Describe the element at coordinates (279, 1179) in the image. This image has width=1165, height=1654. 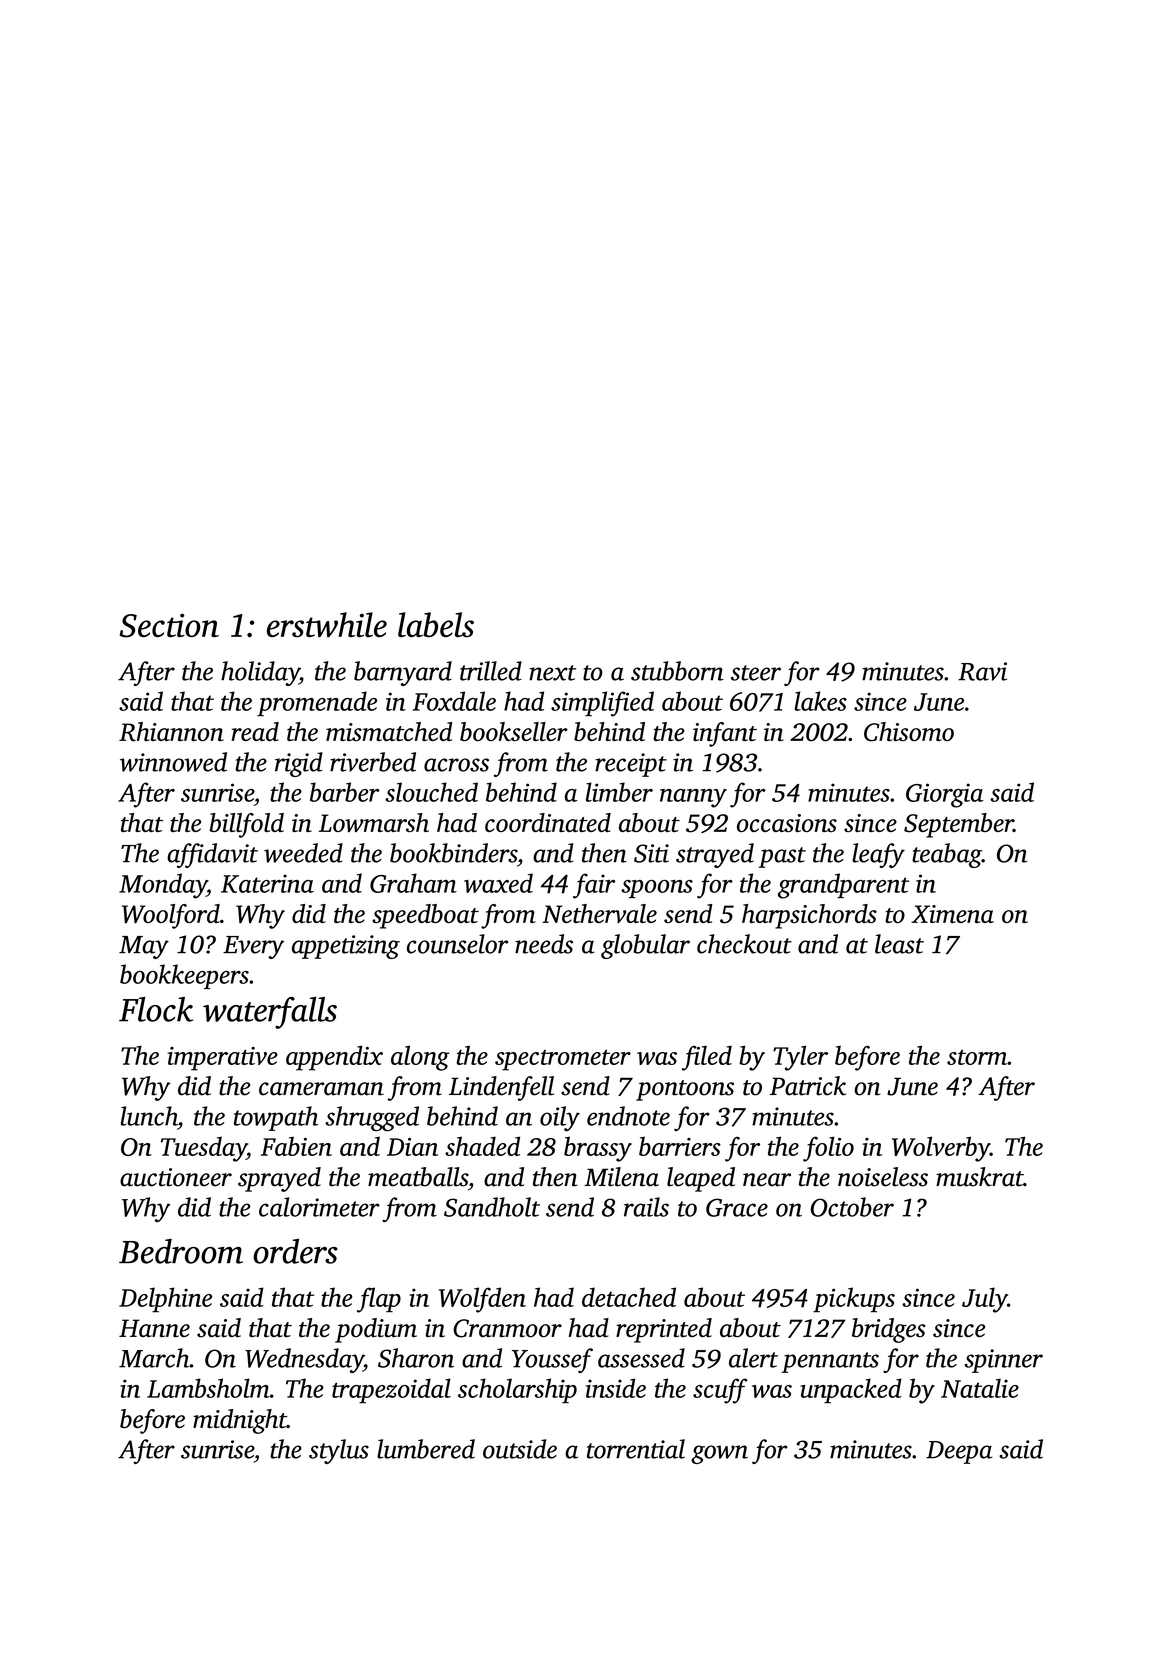
I see `sprayed` at that location.
